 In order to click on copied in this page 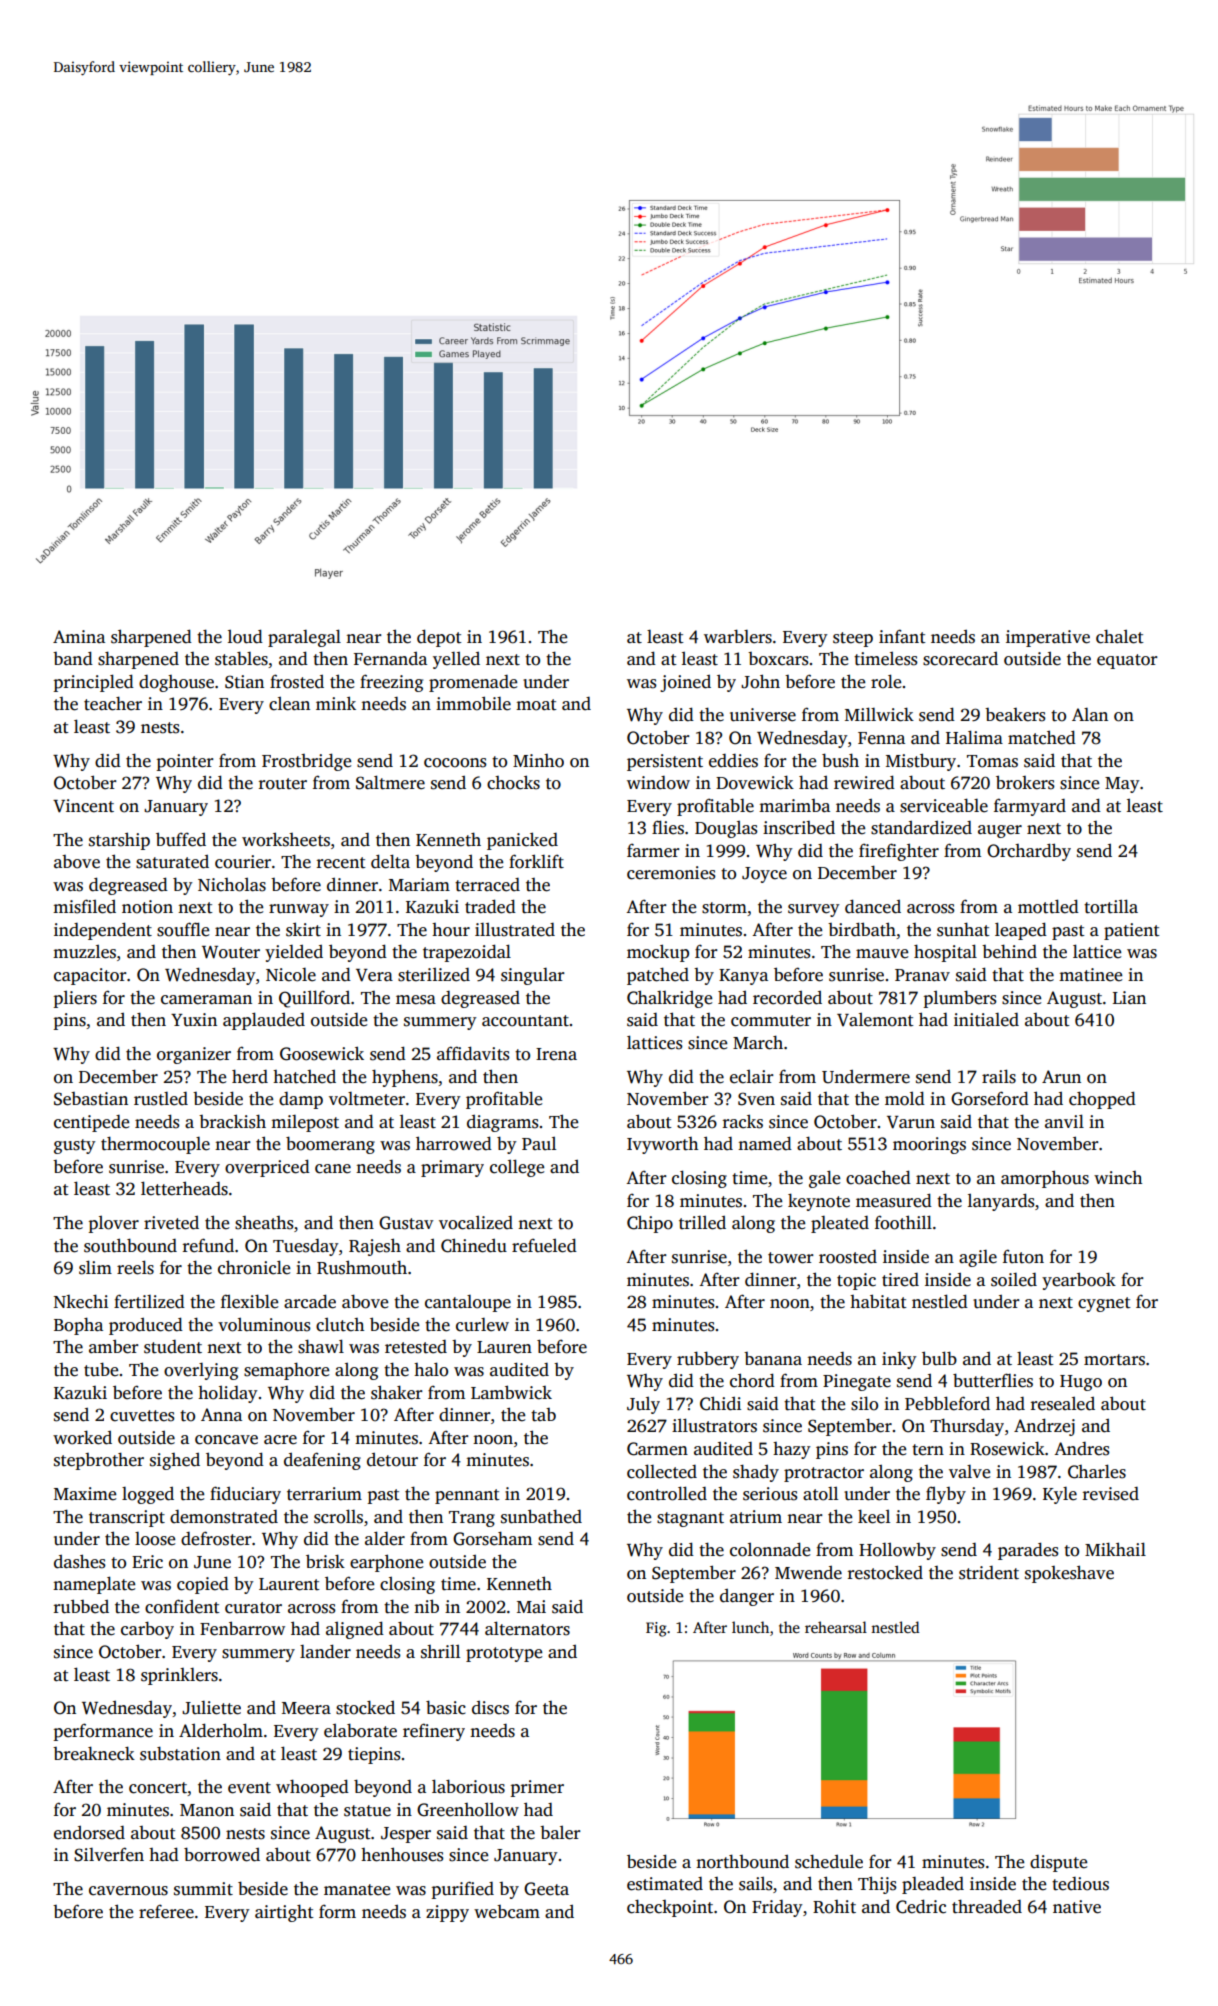, I will do `click(203, 1585)`.
